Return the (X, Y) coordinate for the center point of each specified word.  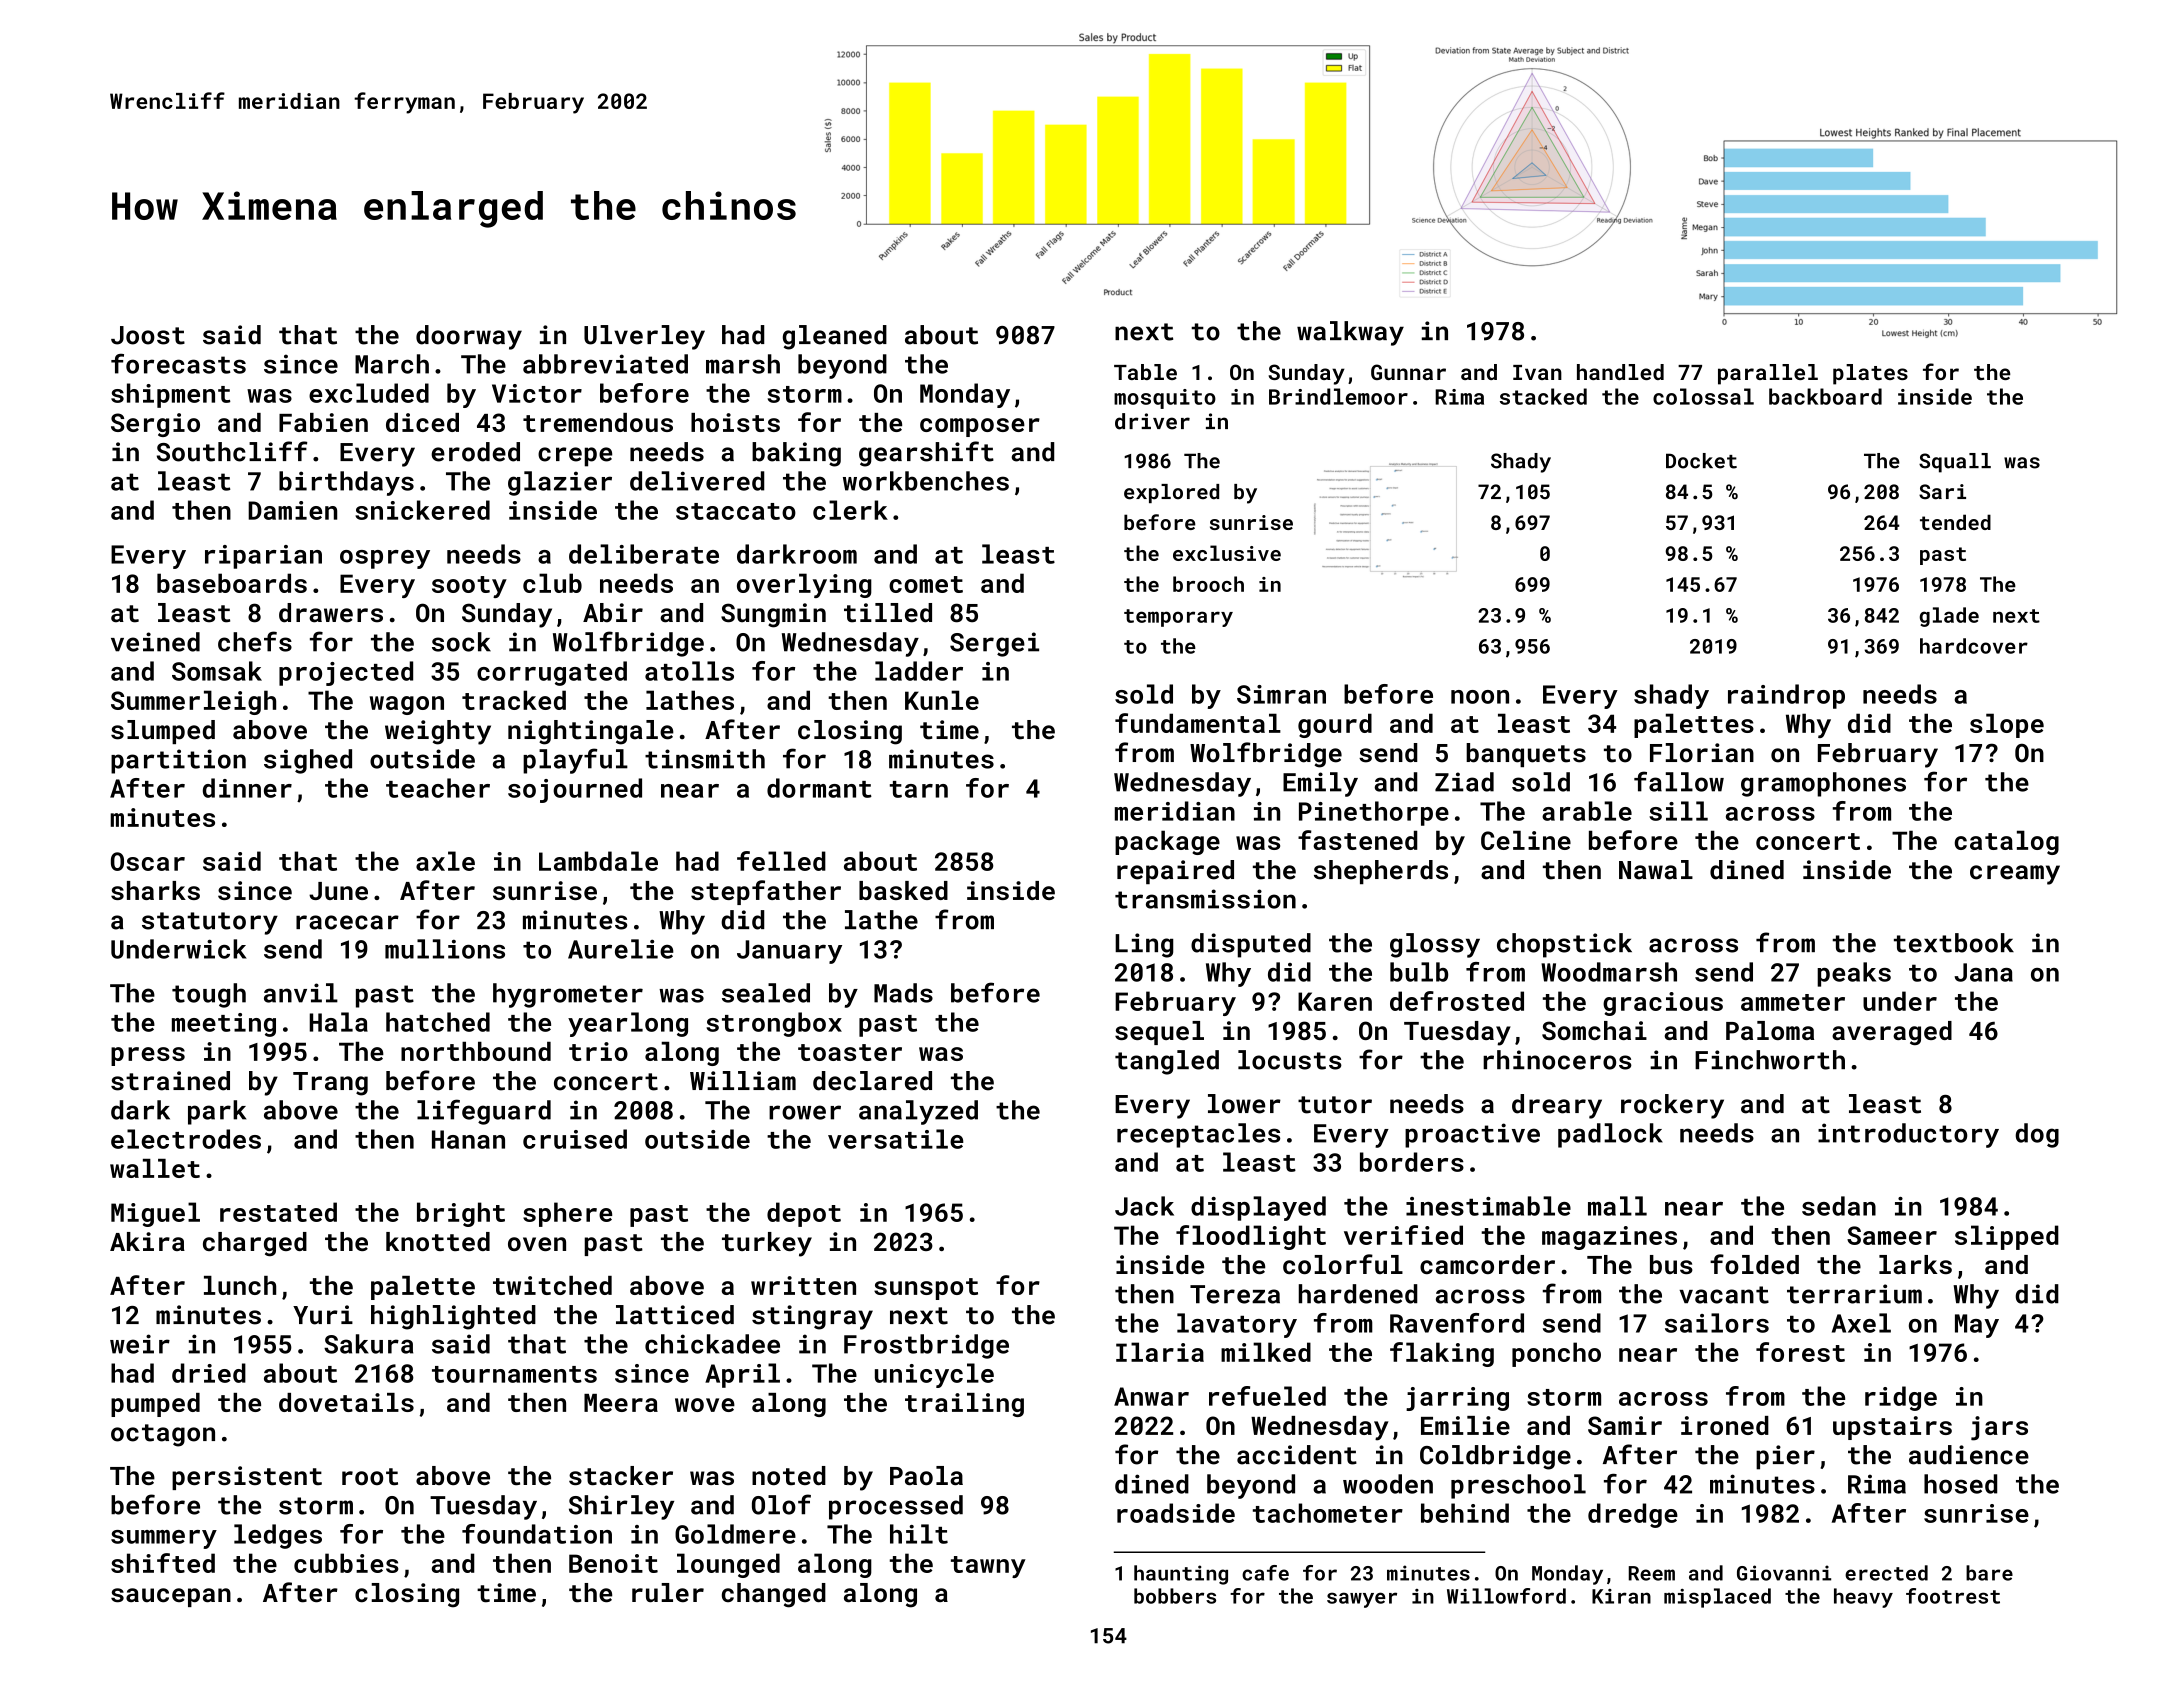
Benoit (613, 1563)
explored (1171, 493)
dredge (1633, 1515)
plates (1870, 374)
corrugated (552, 673)
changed (774, 1595)
